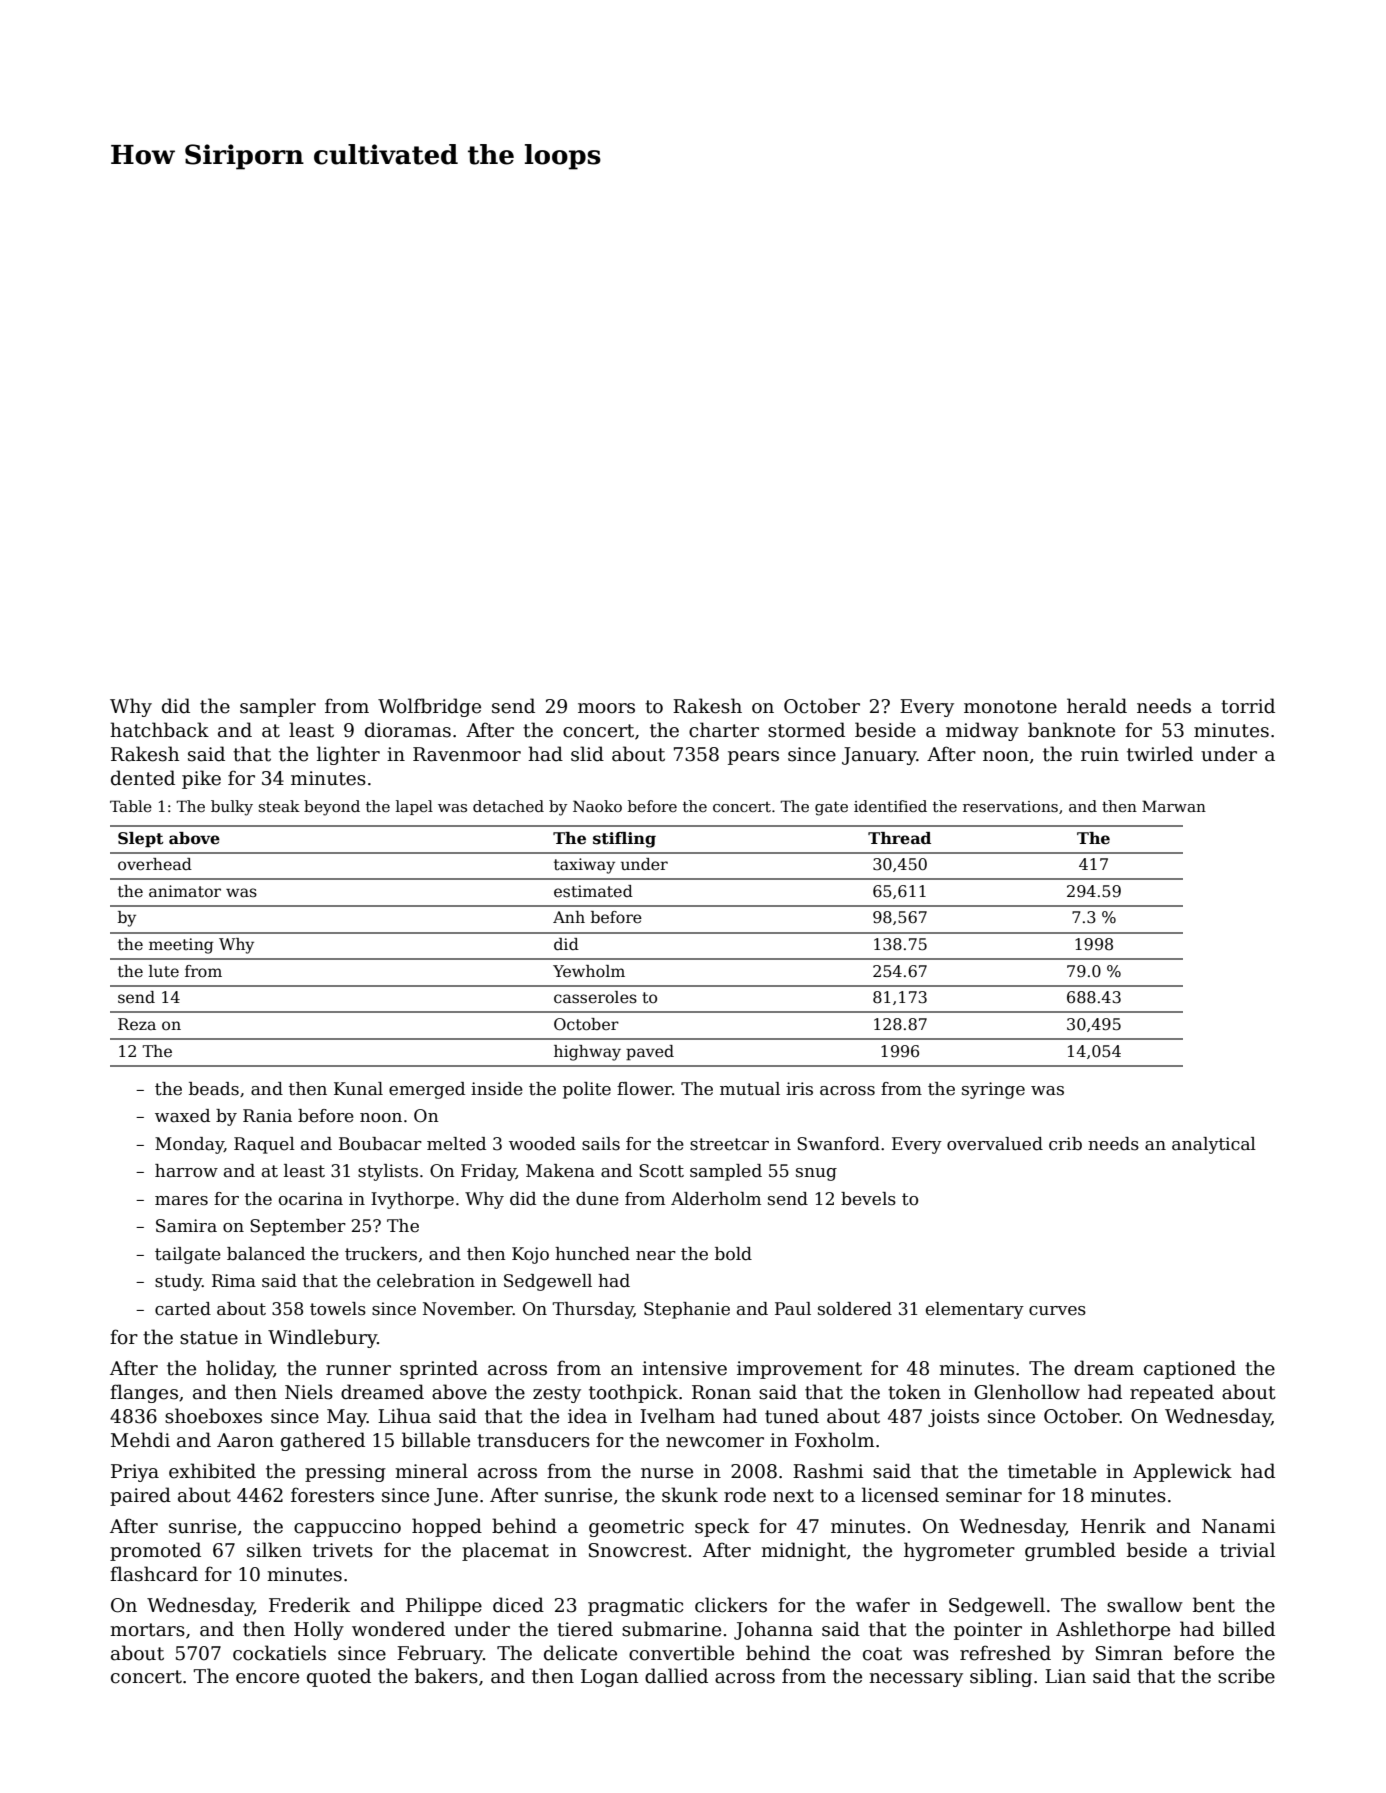  Describe the element at coordinates (267, 1678) in the image. I see `encore` at that location.
